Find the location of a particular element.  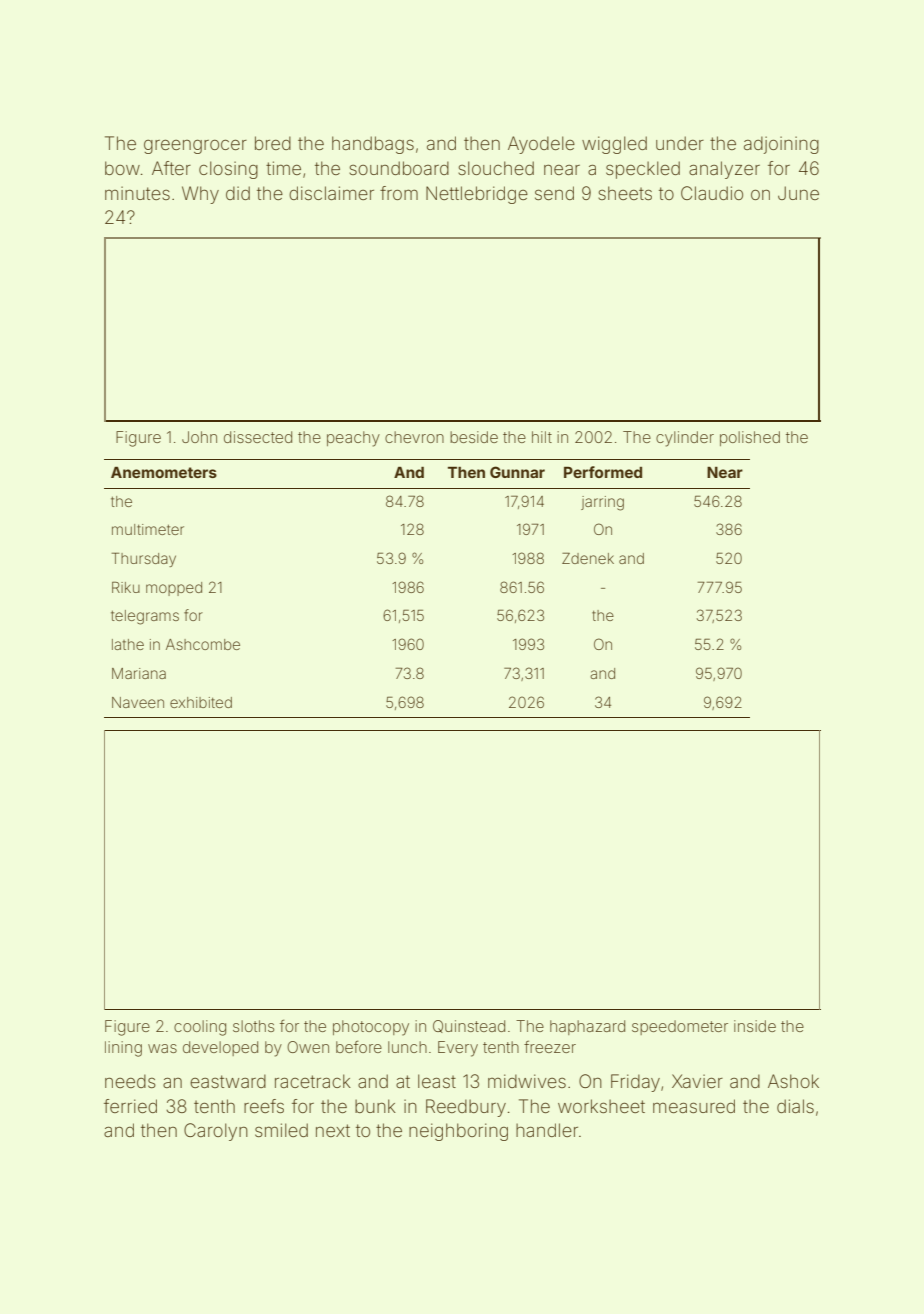

chevron is located at coordinates (414, 437).
